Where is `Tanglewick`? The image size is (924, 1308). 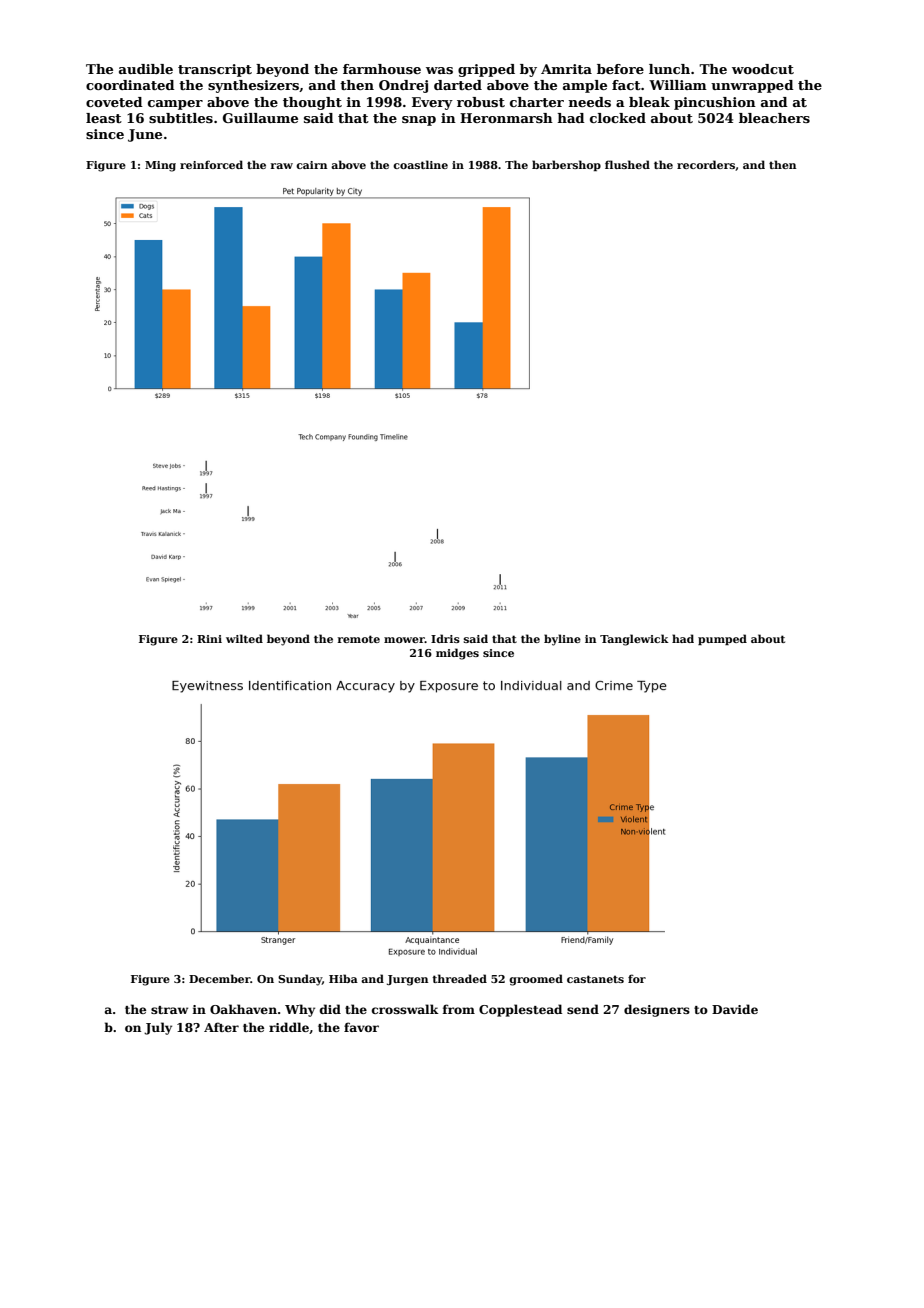
Tanglewick is located at coordinates (634, 640).
